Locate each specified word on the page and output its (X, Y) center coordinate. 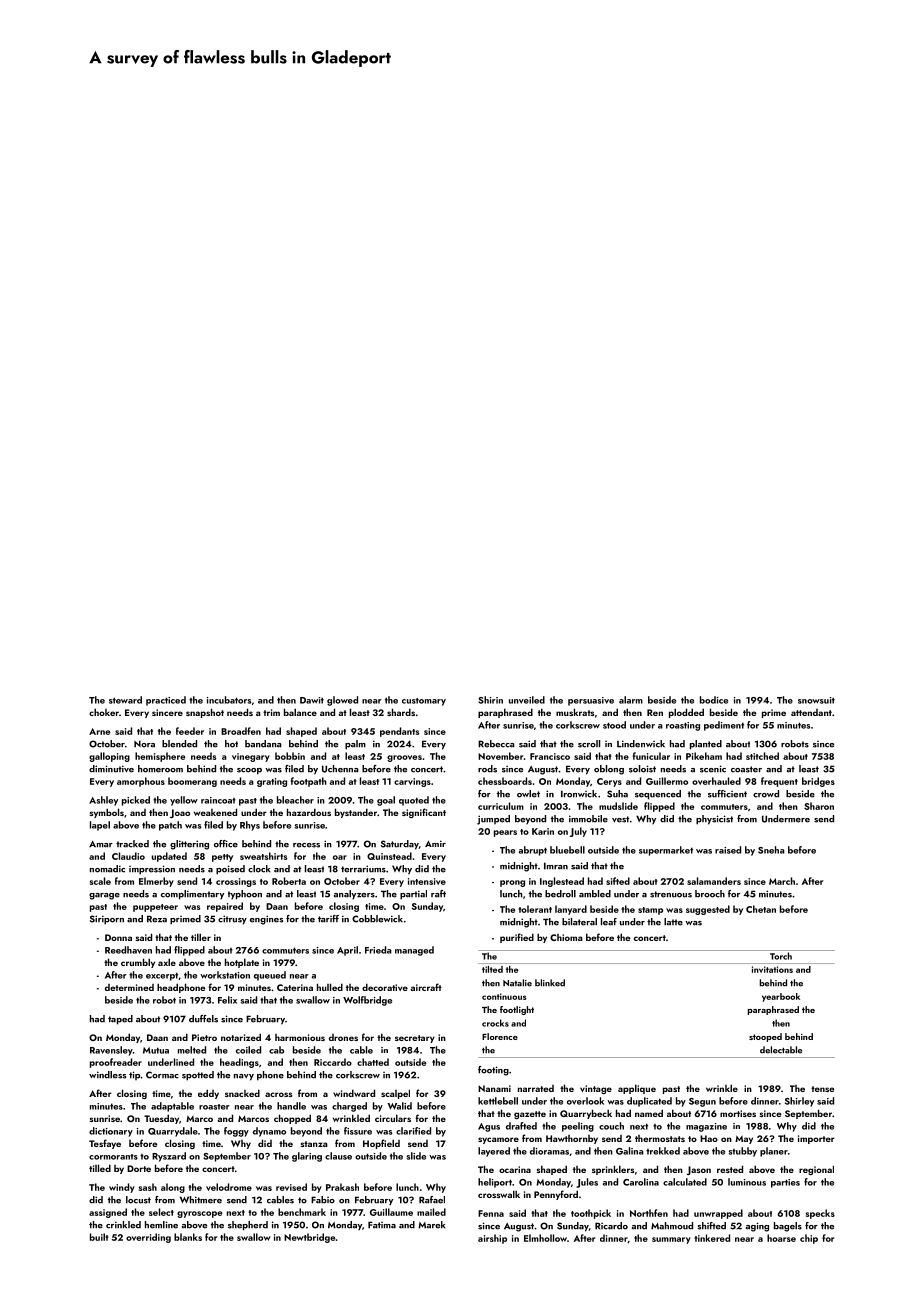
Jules (587, 1183)
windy (122, 1188)
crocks (495, 1023)
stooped (765, 1037)
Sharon (819, 806)
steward (125, 700)
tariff (328, 919)
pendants (399, 732)
